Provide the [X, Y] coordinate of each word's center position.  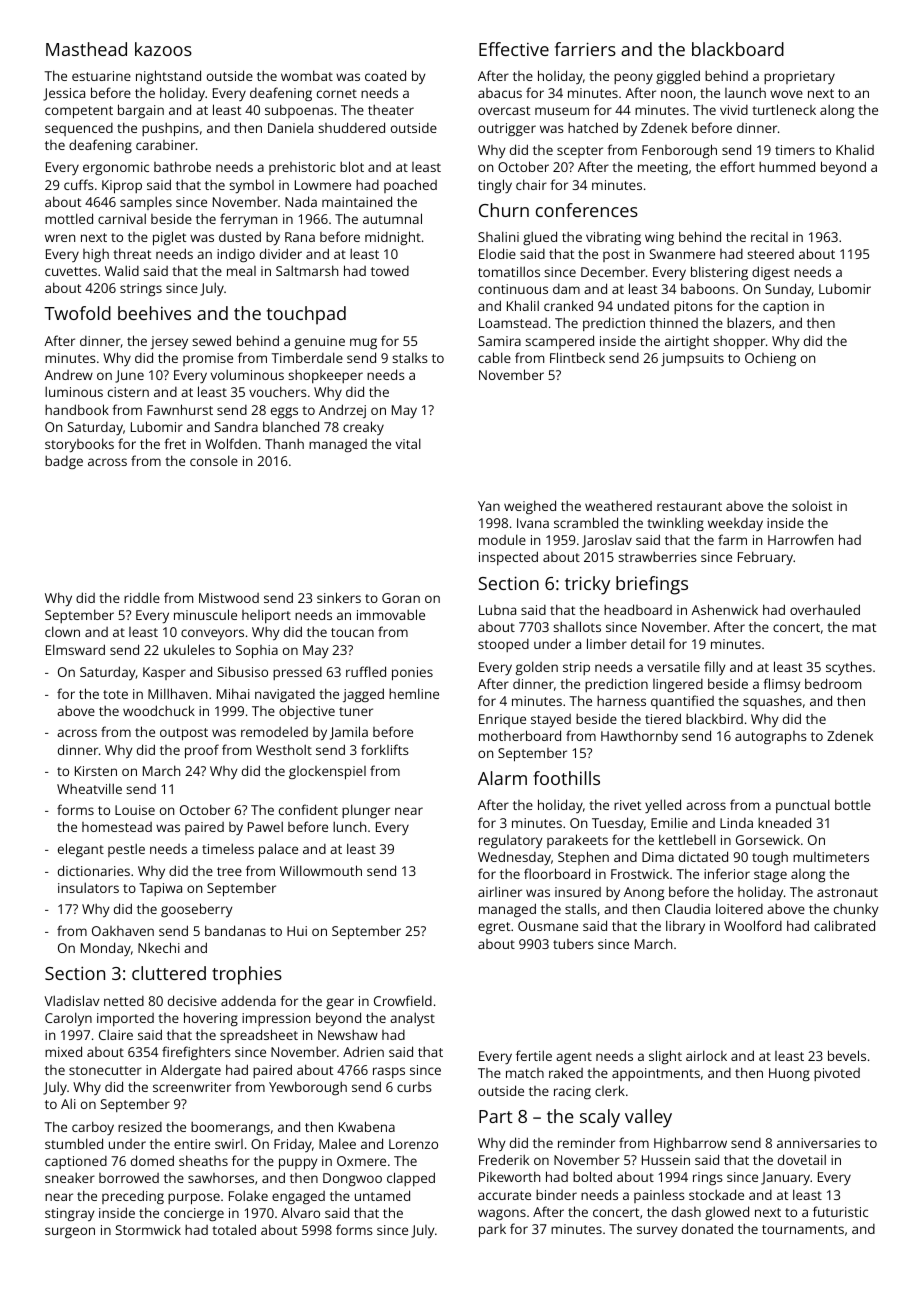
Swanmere [682, 254]
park [492, 1231]
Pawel [265, 826]
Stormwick [148, 1229]
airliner [500, 892]
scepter [580, 152]
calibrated [844, 925]
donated [707, 1228]
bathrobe [182, 166]
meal [241, 271]
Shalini [498, 236]
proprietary [799, 77]
